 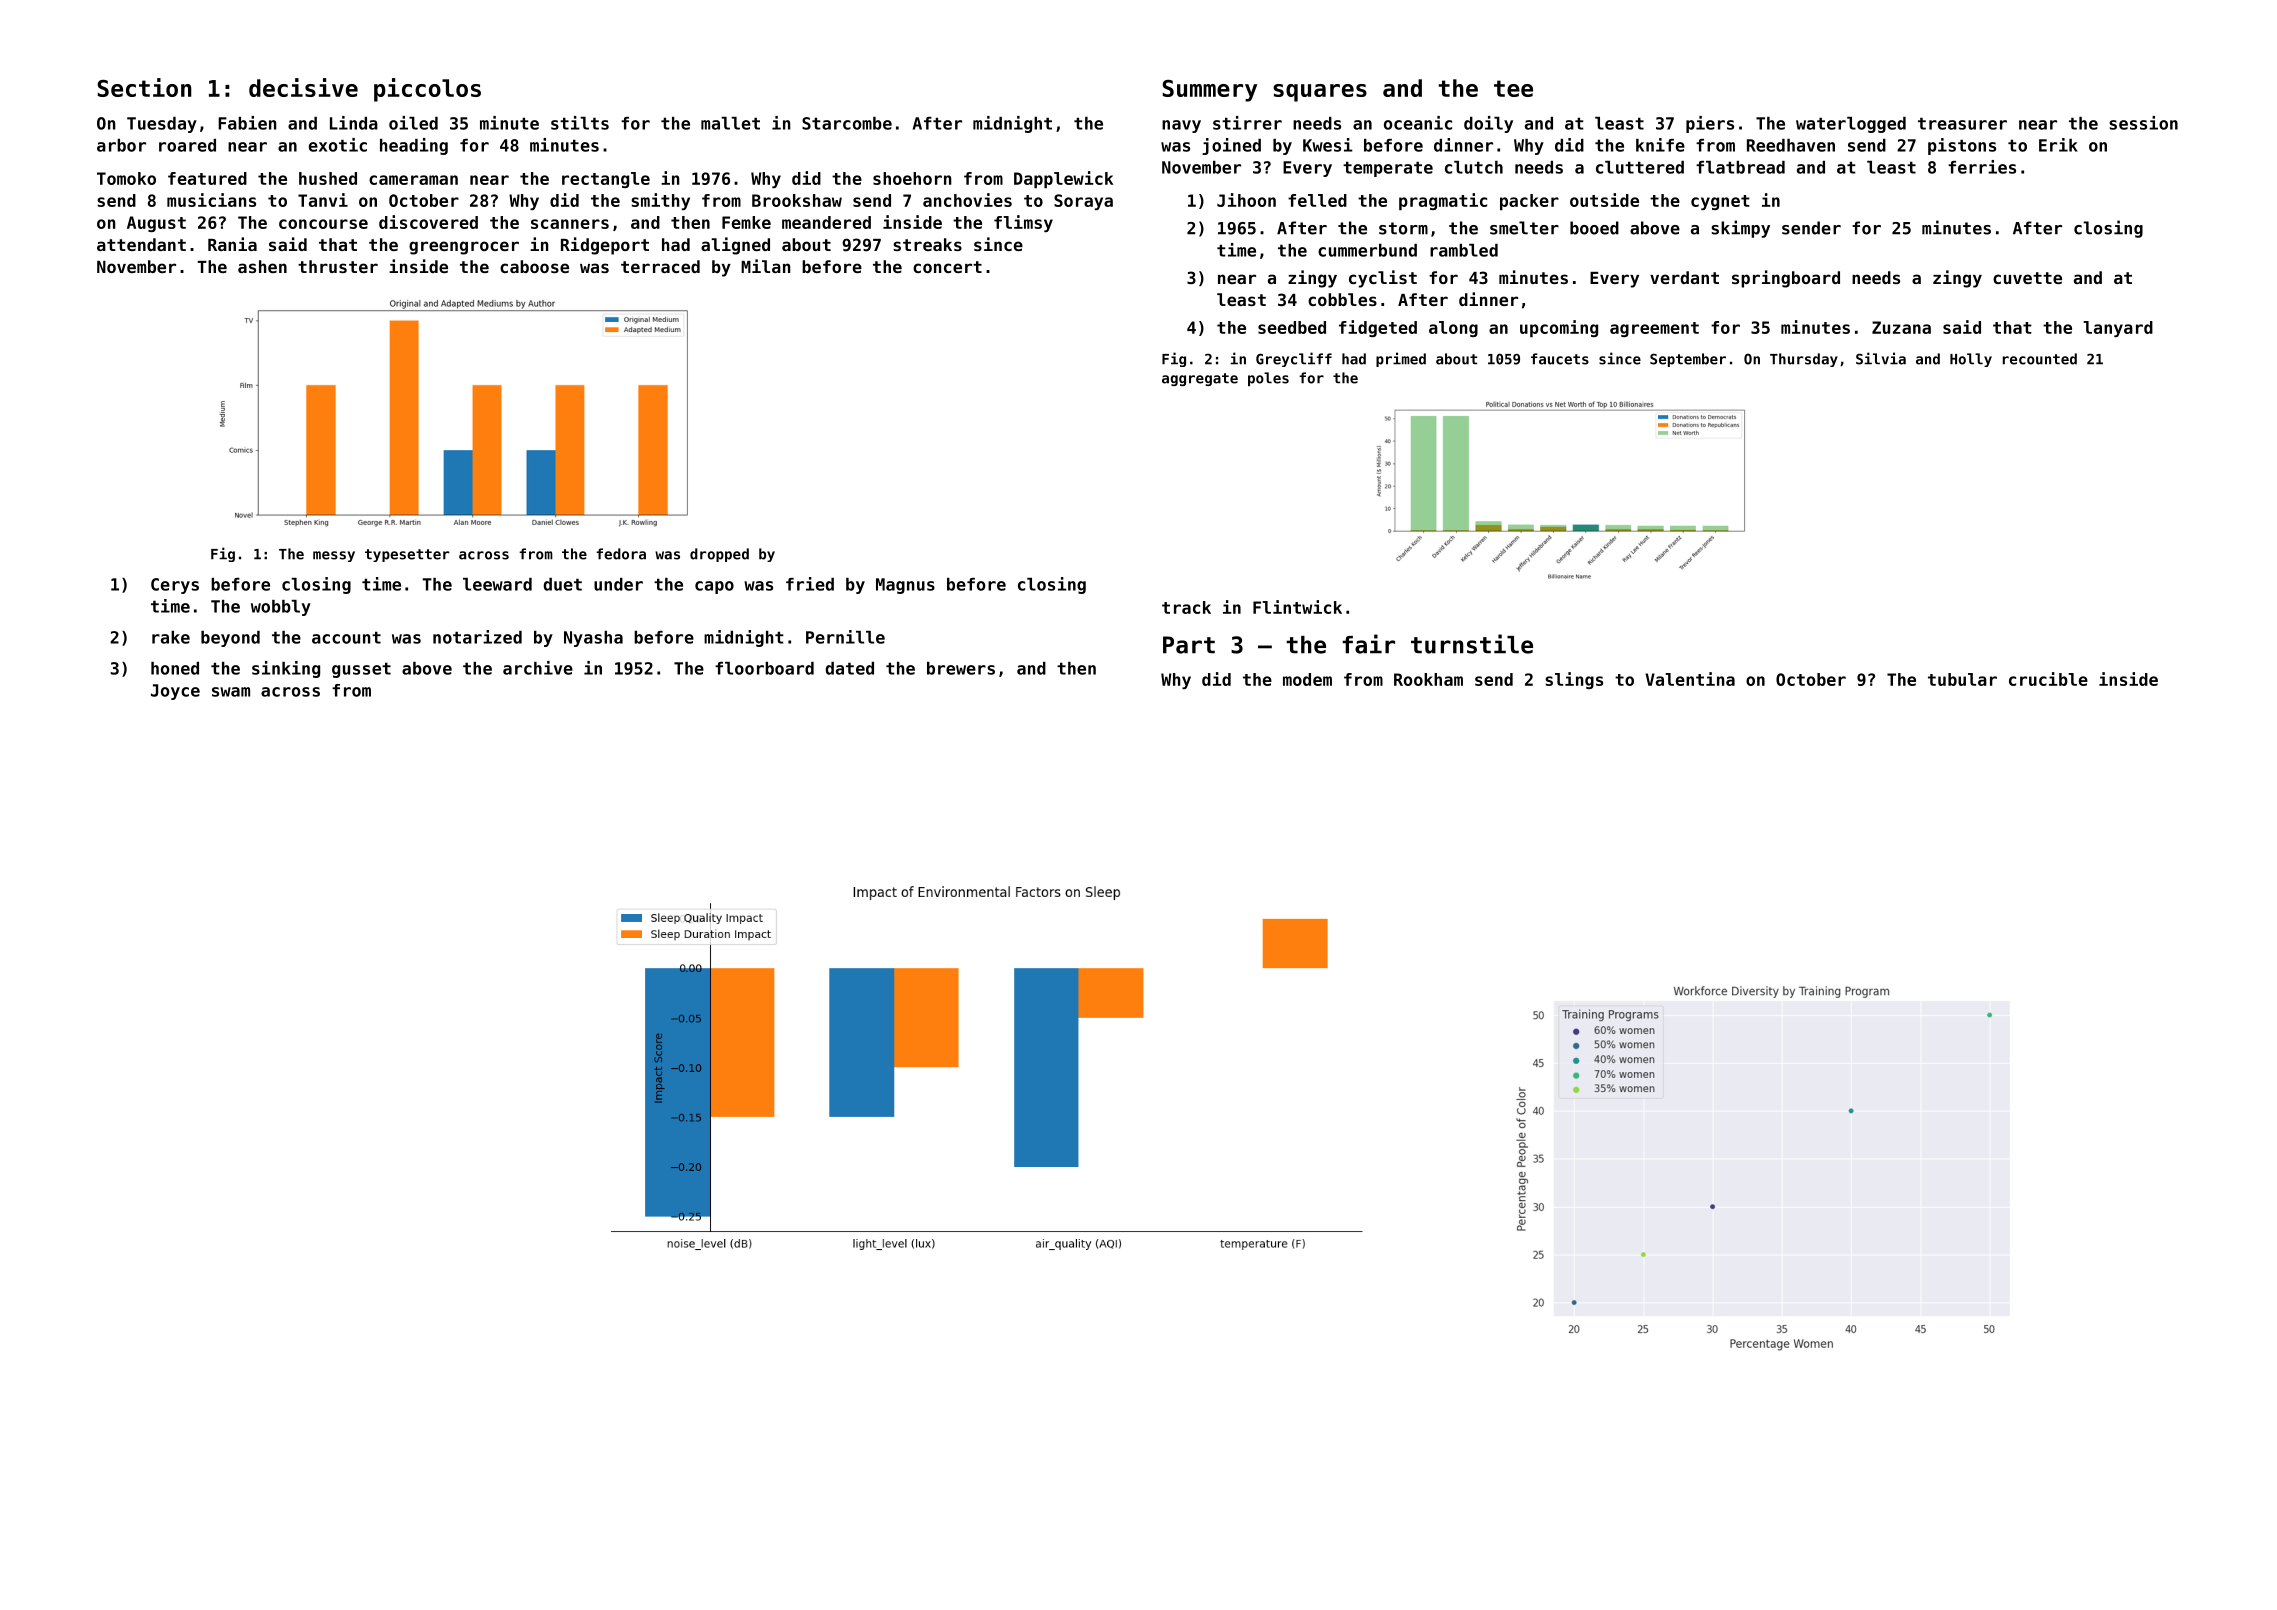 I want to click on slings, so click(x=1574, y=680).
